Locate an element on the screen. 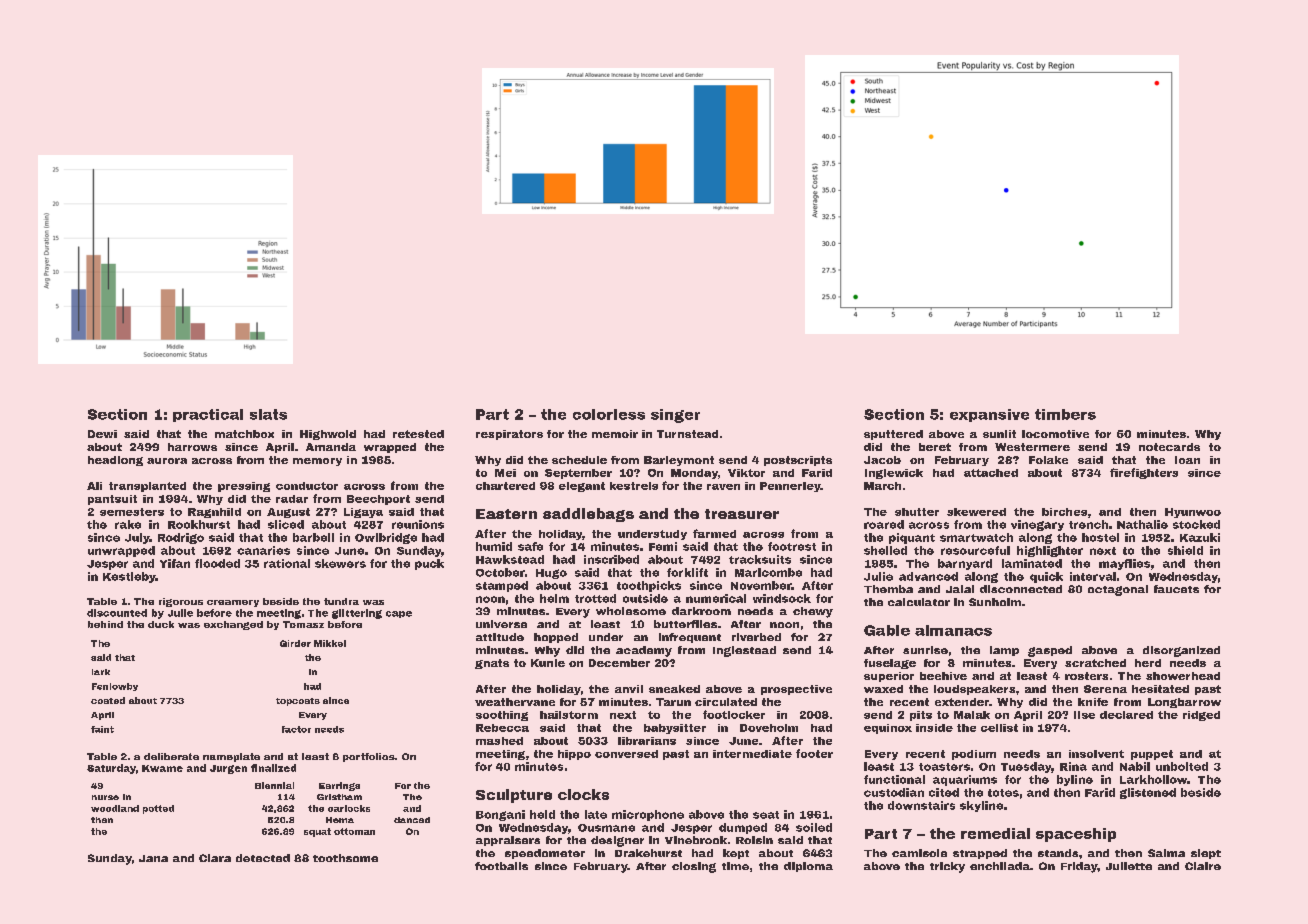 The image size is (1308, 924). expansive is located at coordinates (989, 415).
